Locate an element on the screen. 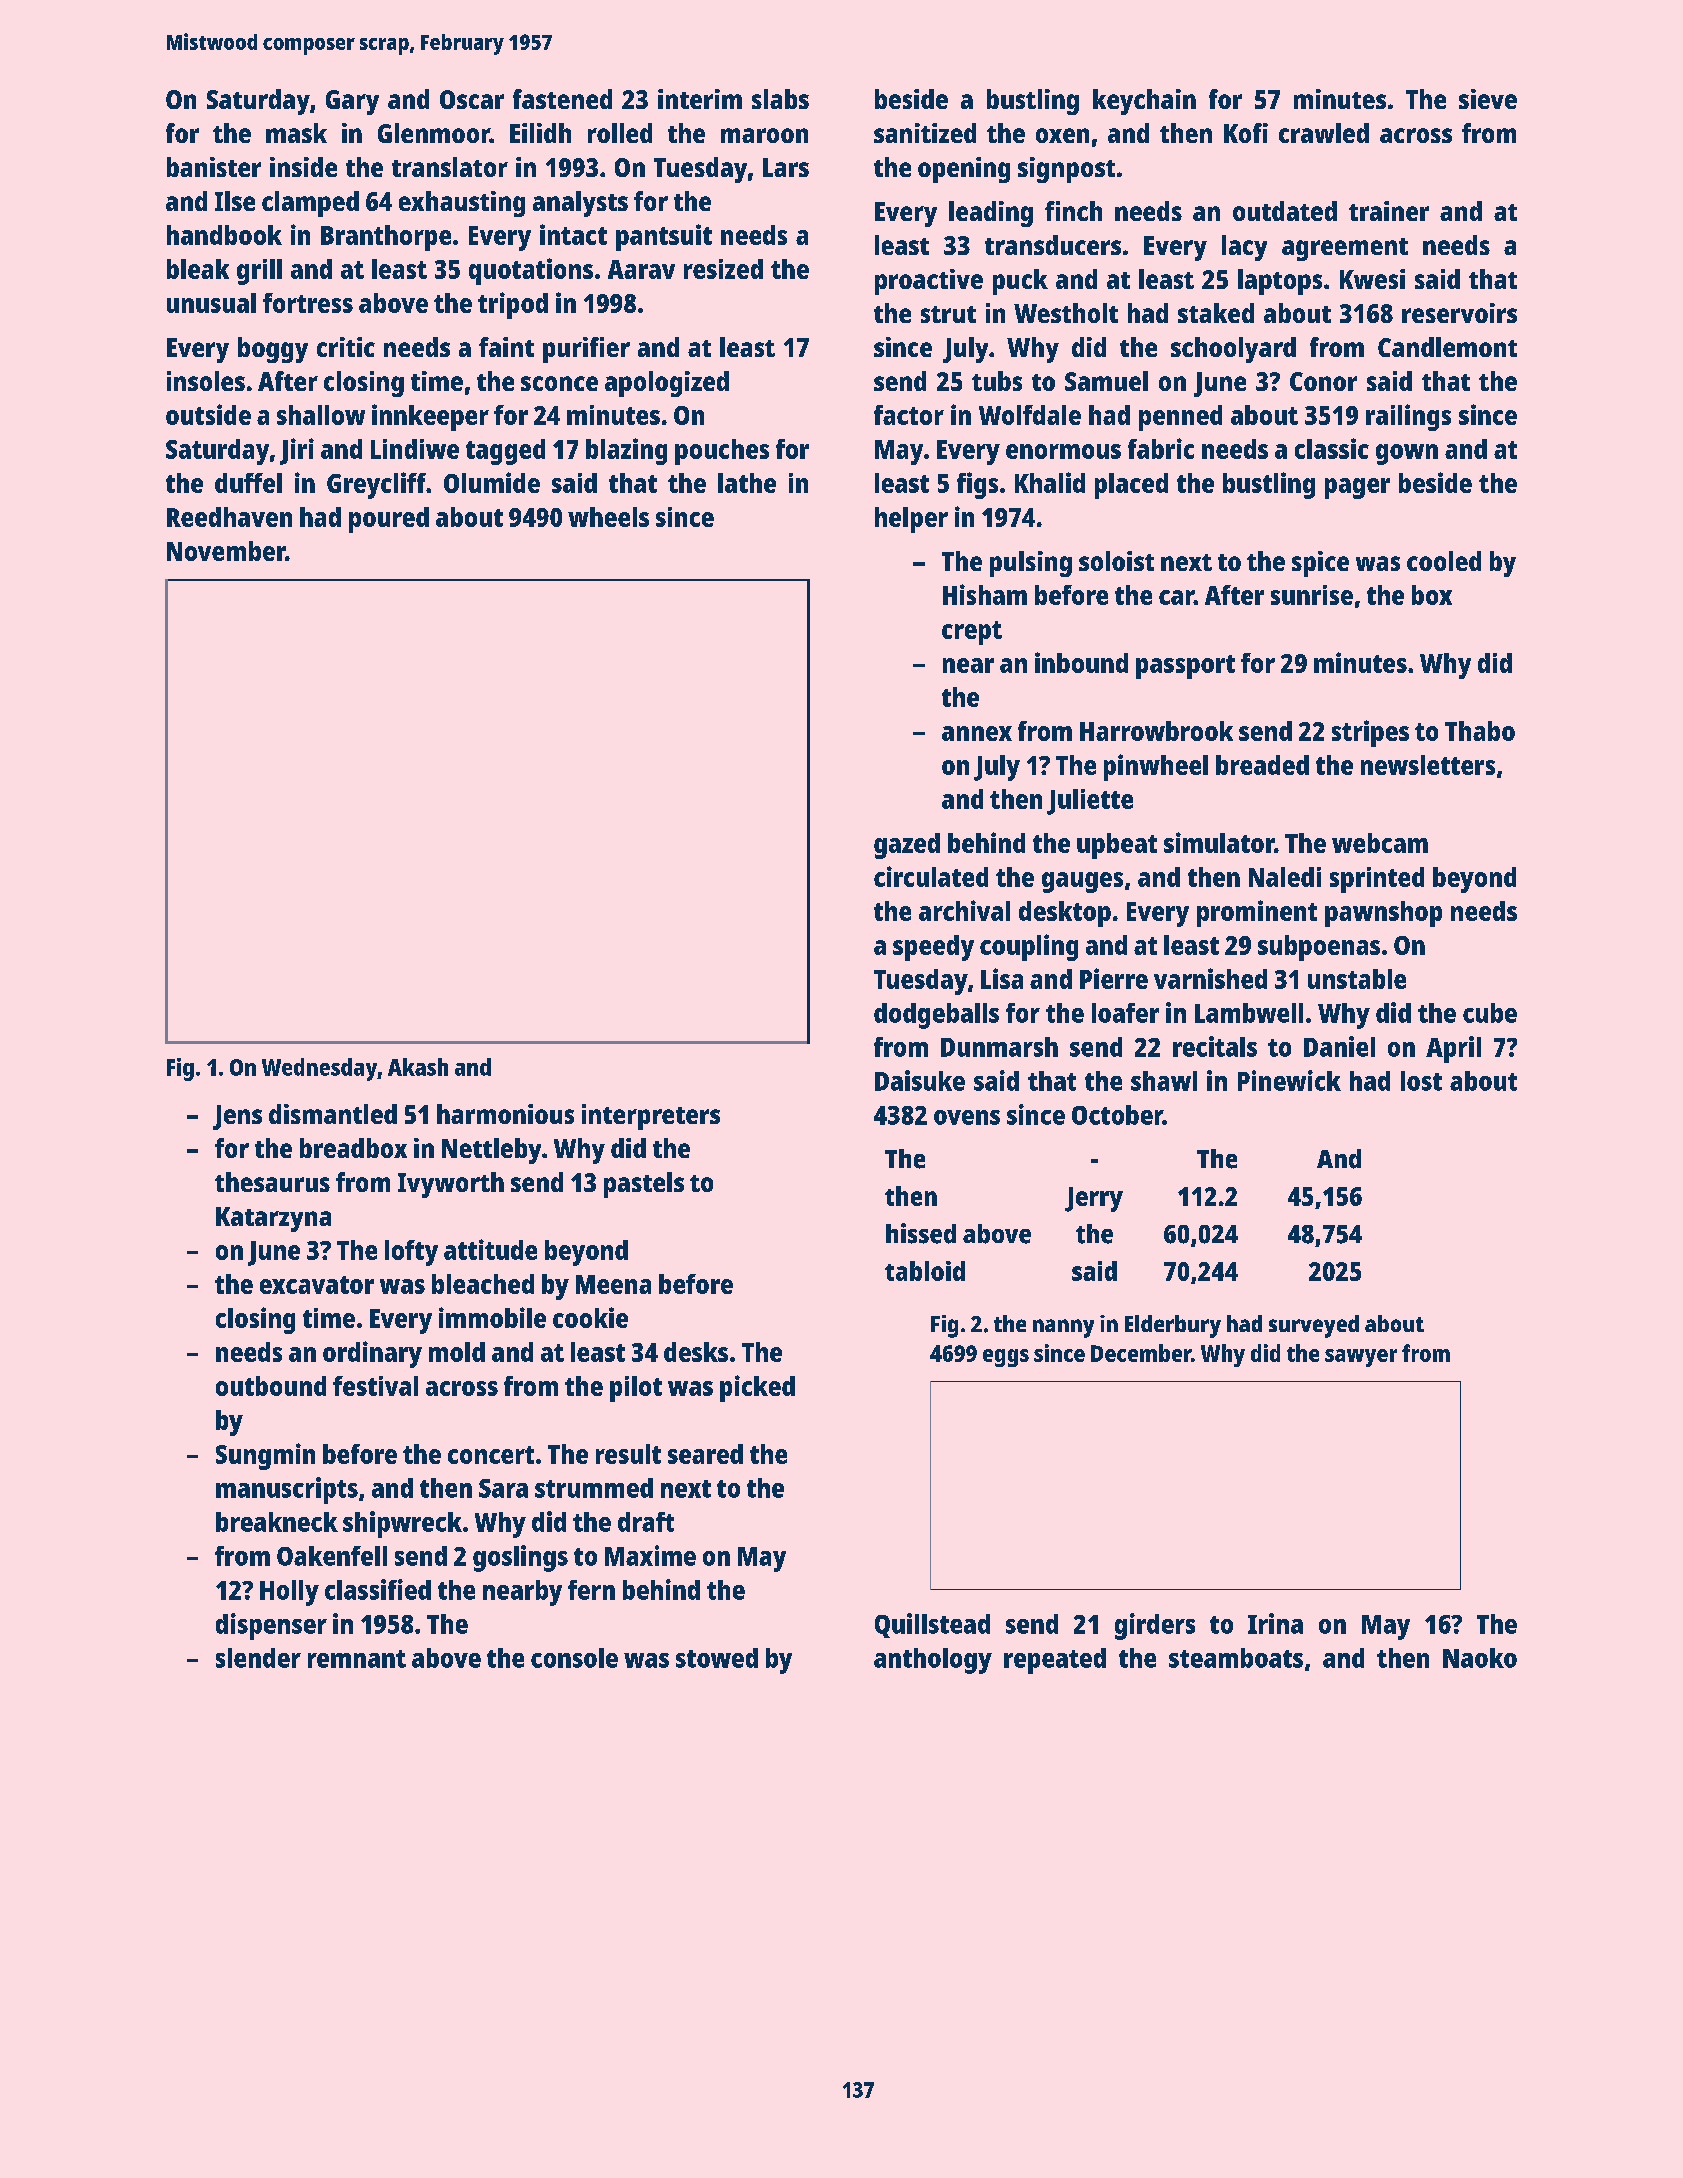  placed is located at coordinates (1131, 486).
